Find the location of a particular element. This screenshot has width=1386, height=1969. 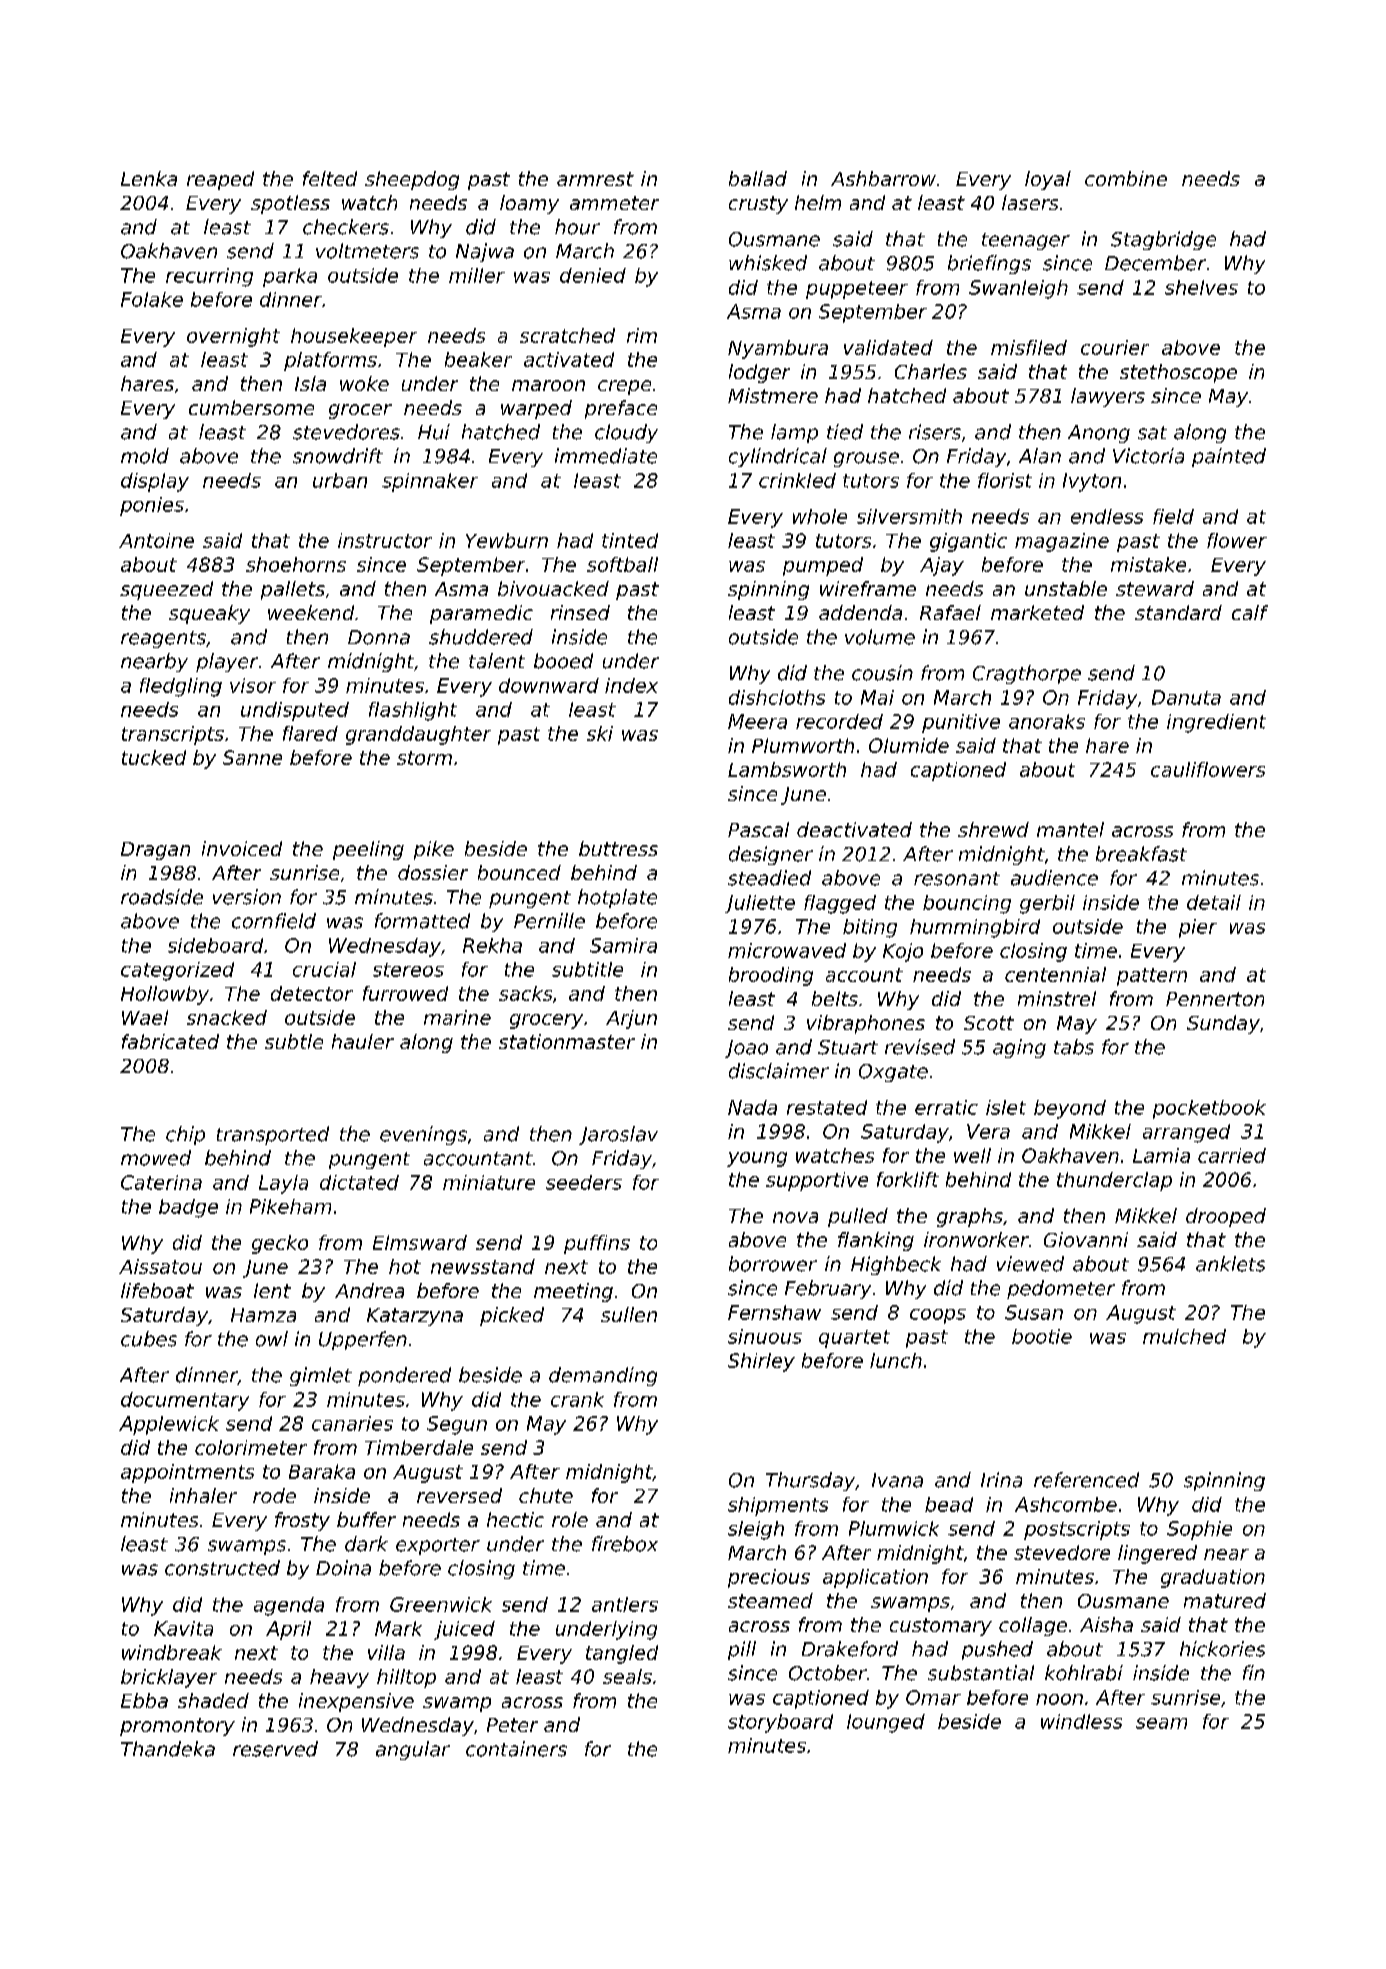

hickories is located at coordinates (1222, 1649).
